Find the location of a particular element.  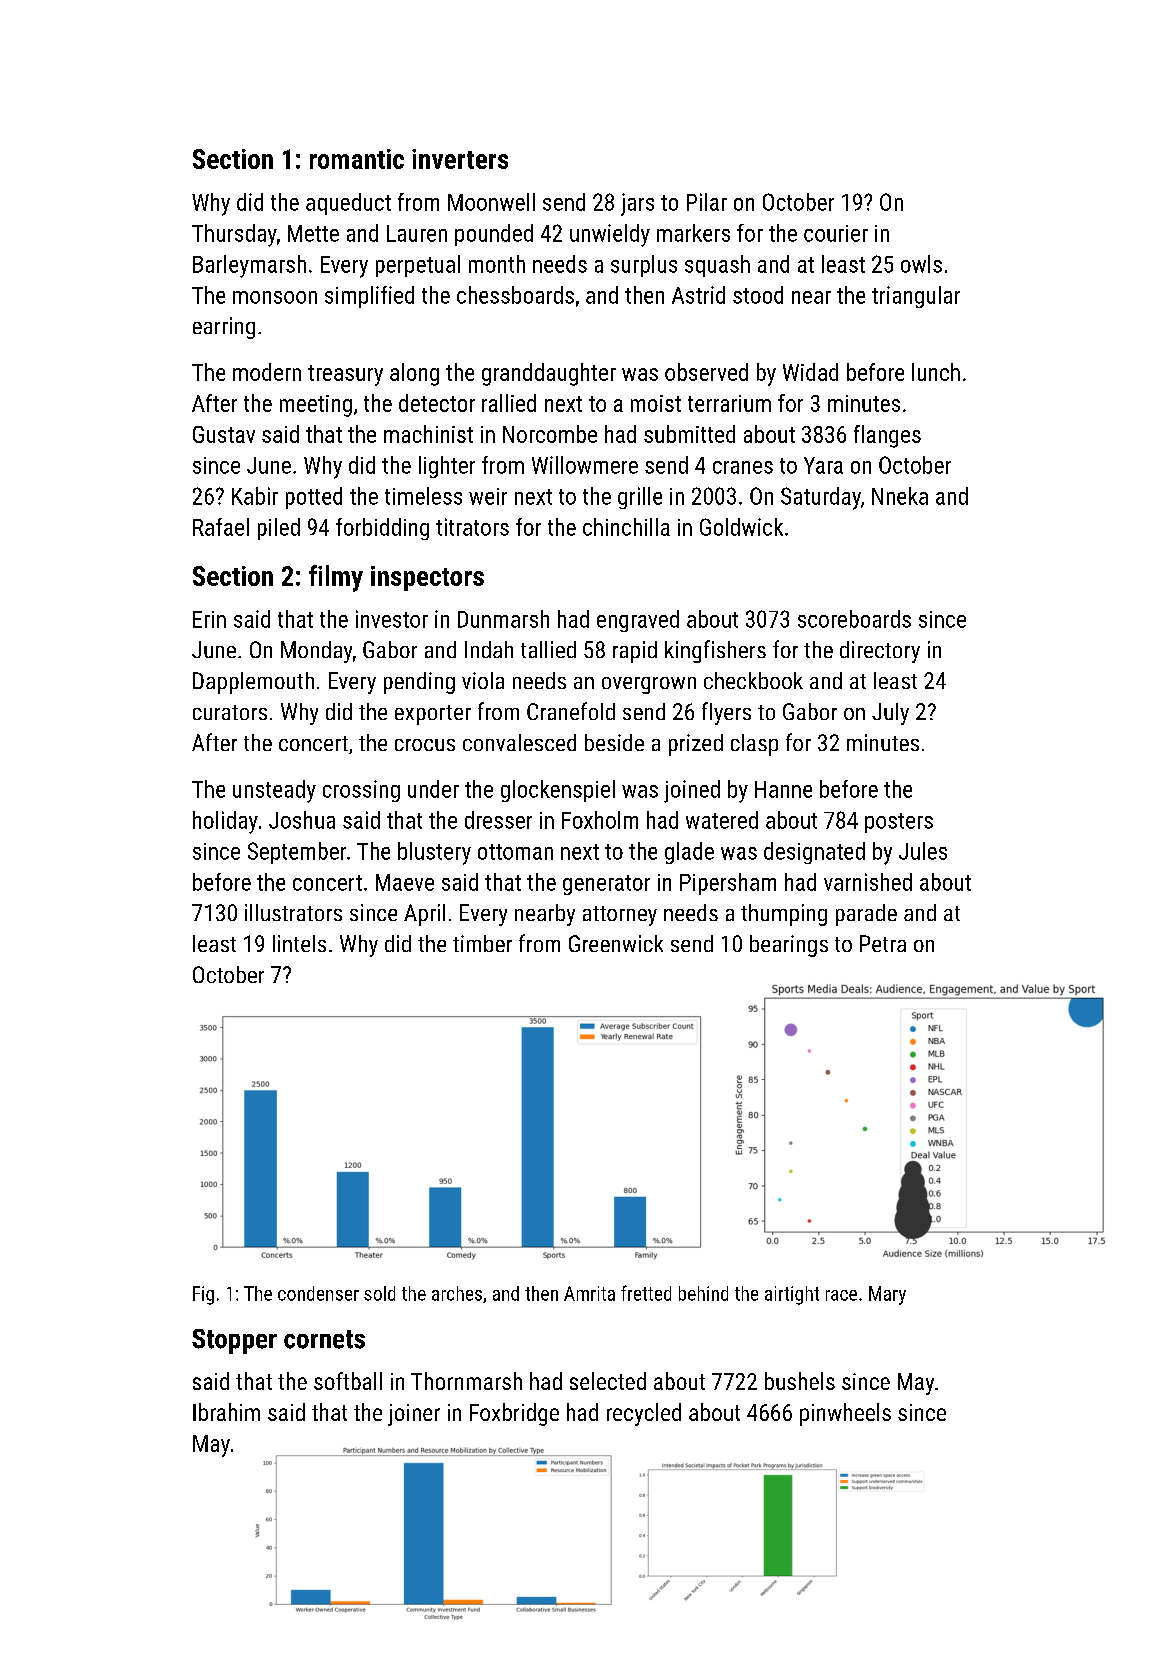

lintels is located at coordinates (299, 943).
